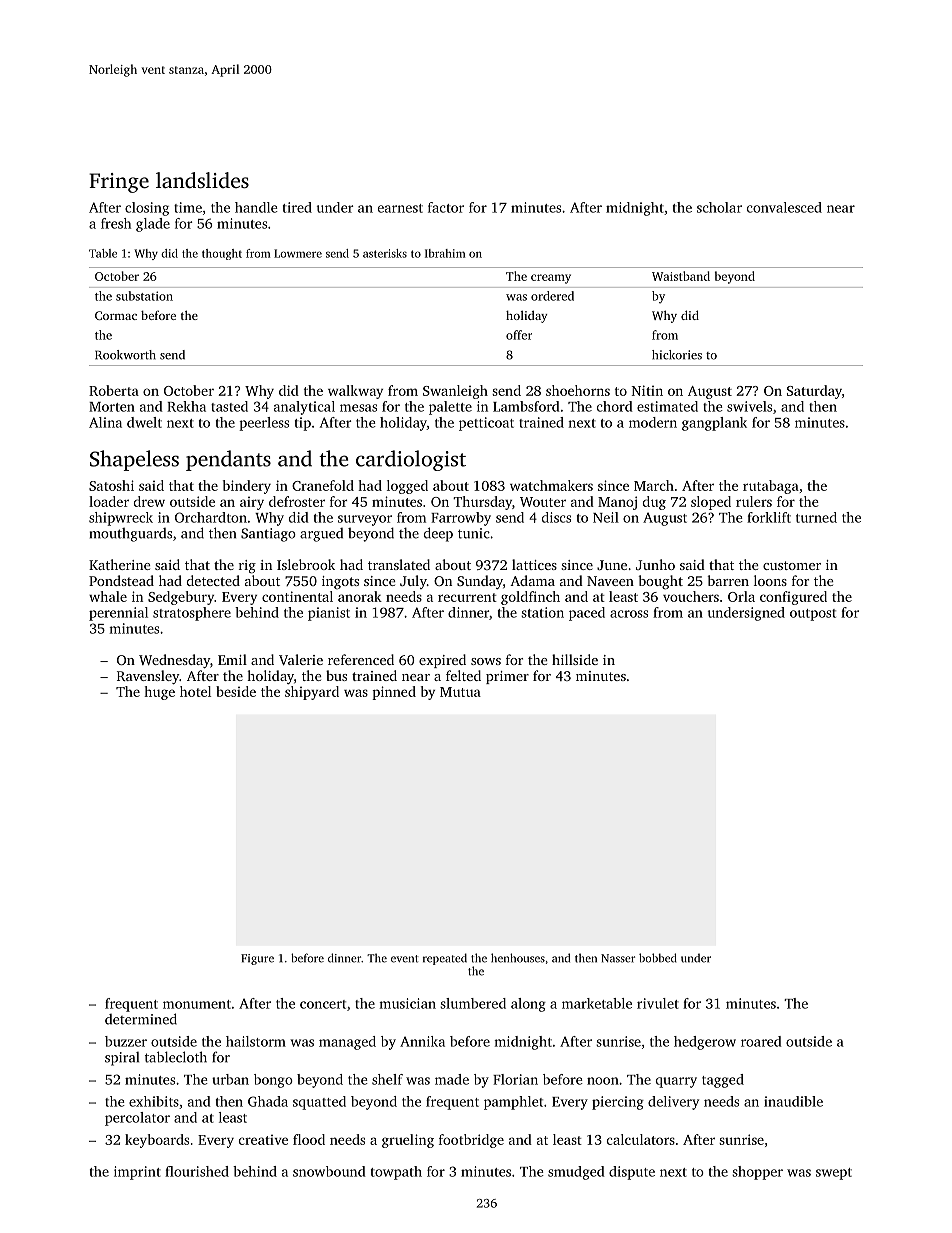 This document has height=1233, width=952. Describe the element at coordinates (407, 487) in the document. I see `logged` at that location.
